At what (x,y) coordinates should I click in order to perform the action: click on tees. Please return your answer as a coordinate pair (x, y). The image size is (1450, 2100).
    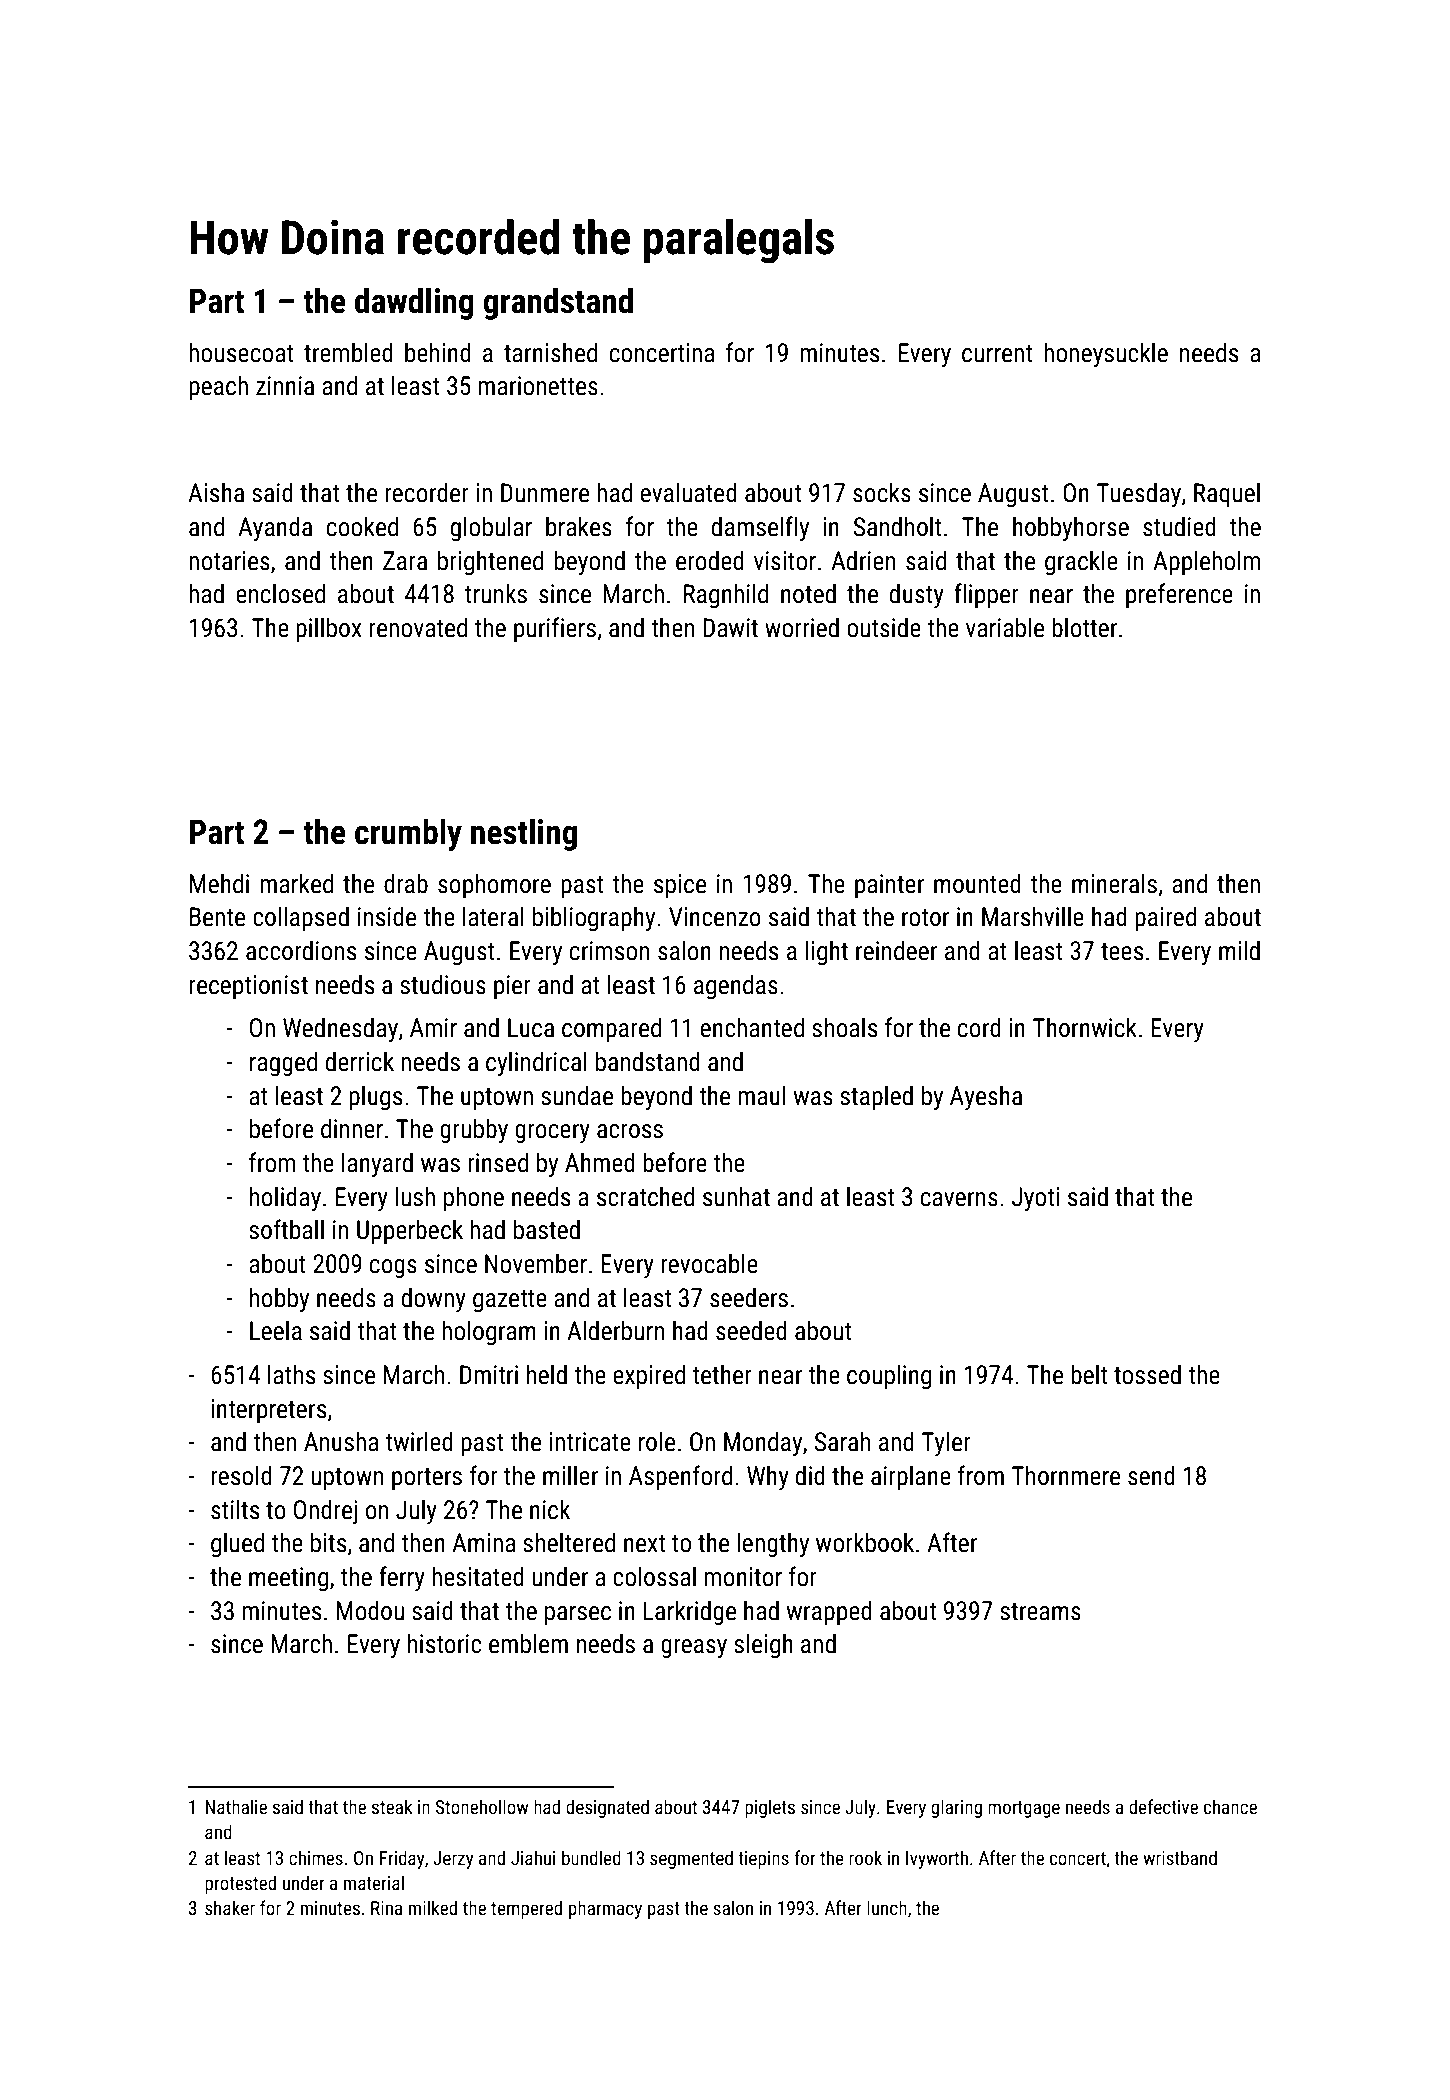
    Looking at the image, I should click on (1122, 952).
